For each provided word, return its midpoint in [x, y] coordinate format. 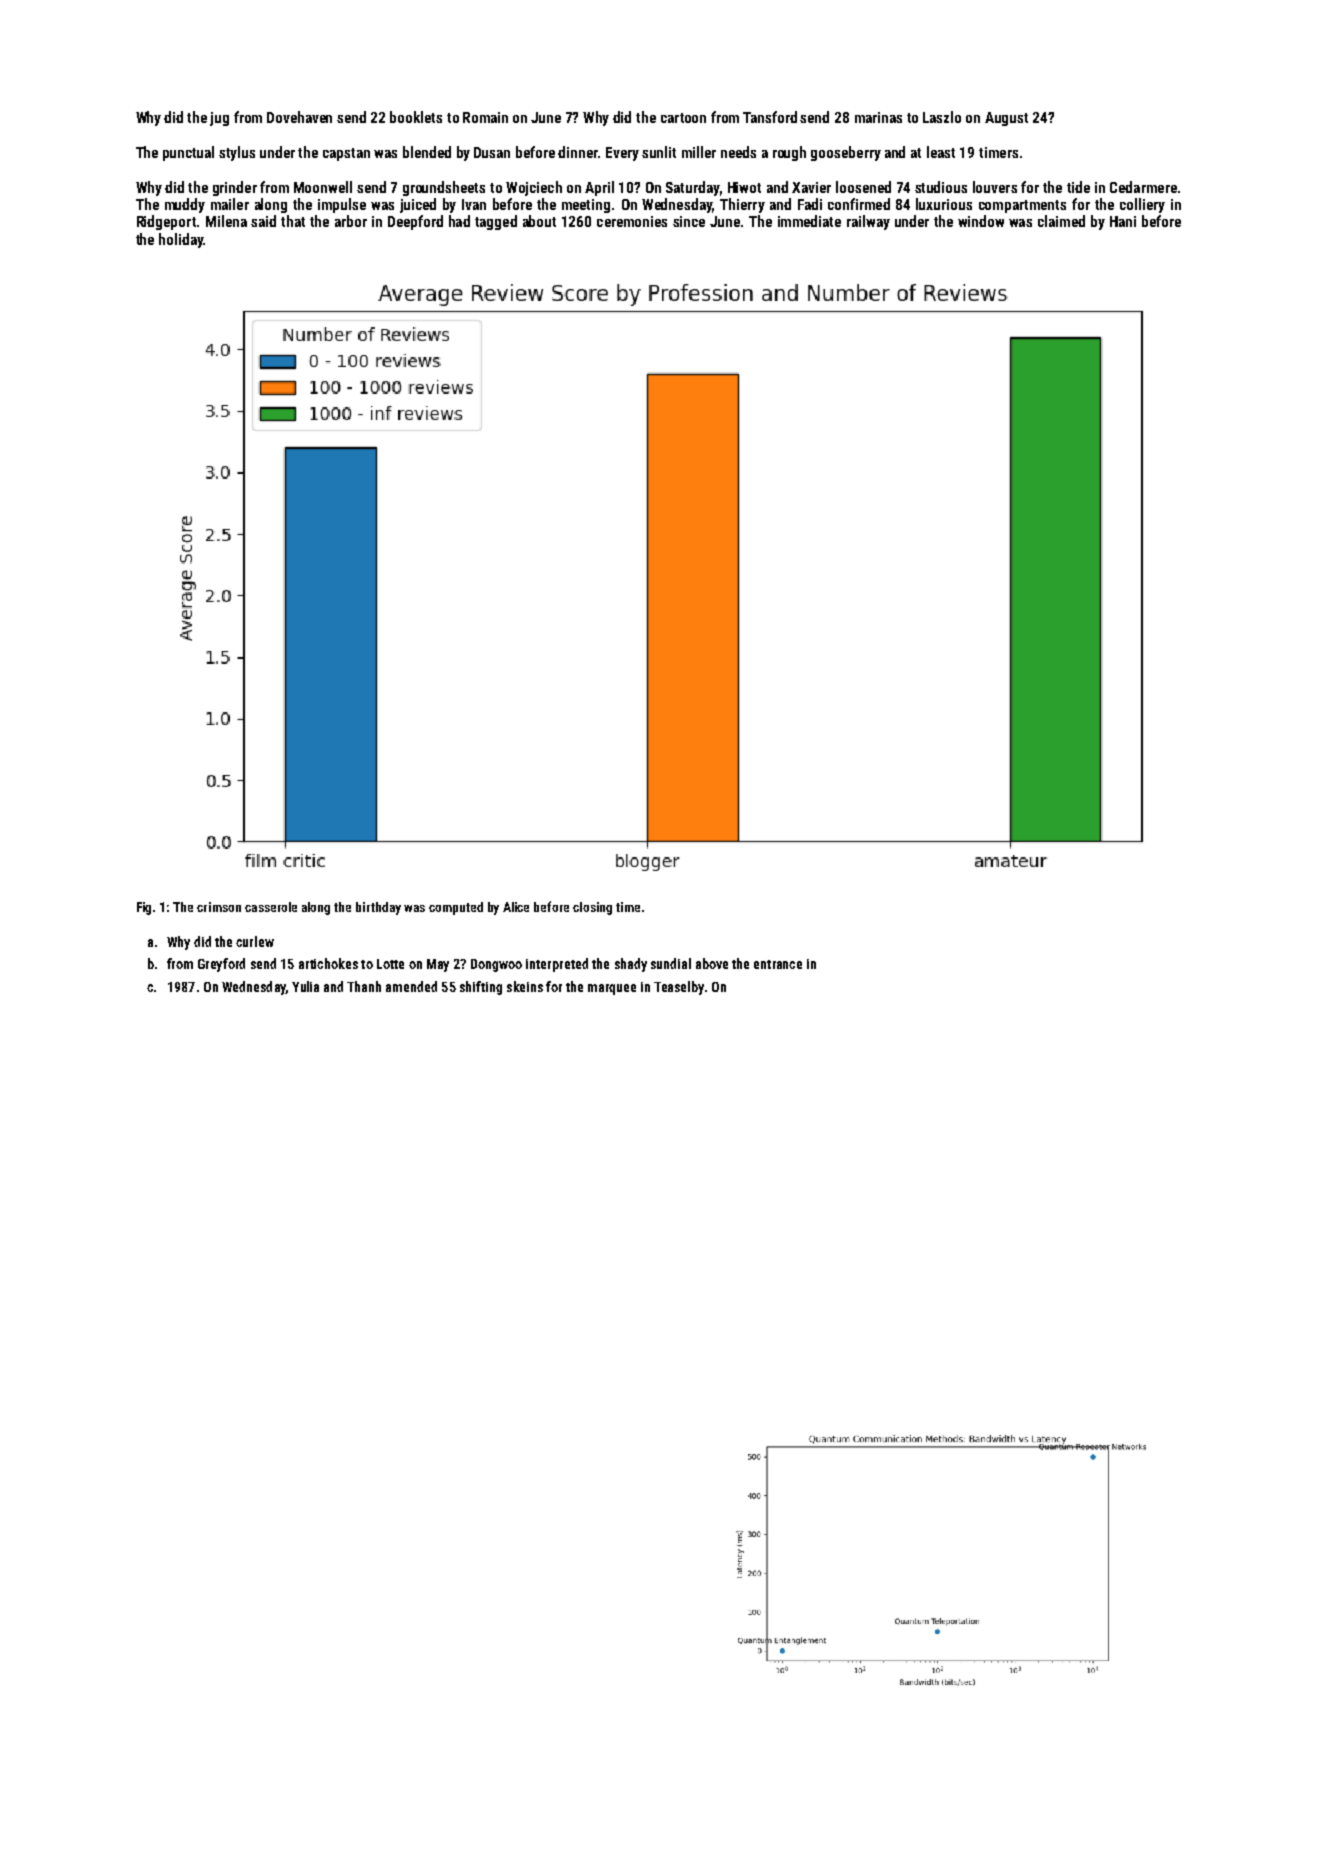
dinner [578, 152]
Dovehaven [299, 117]
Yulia [305, 986]
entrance [778, 964]
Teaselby [679, 988]
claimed [1061, 221]
